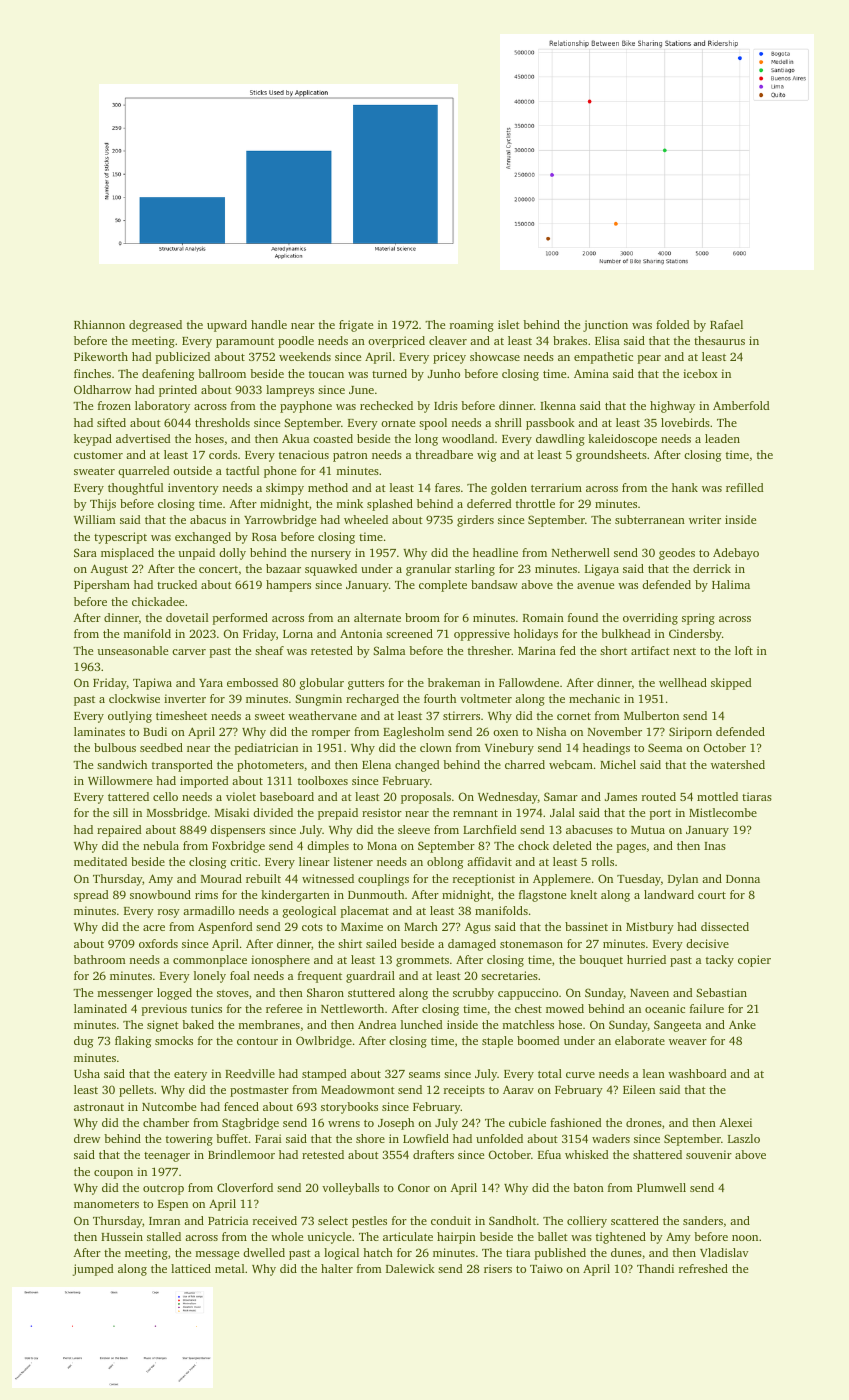  I want to click on Conor, so click(414, 1187).
